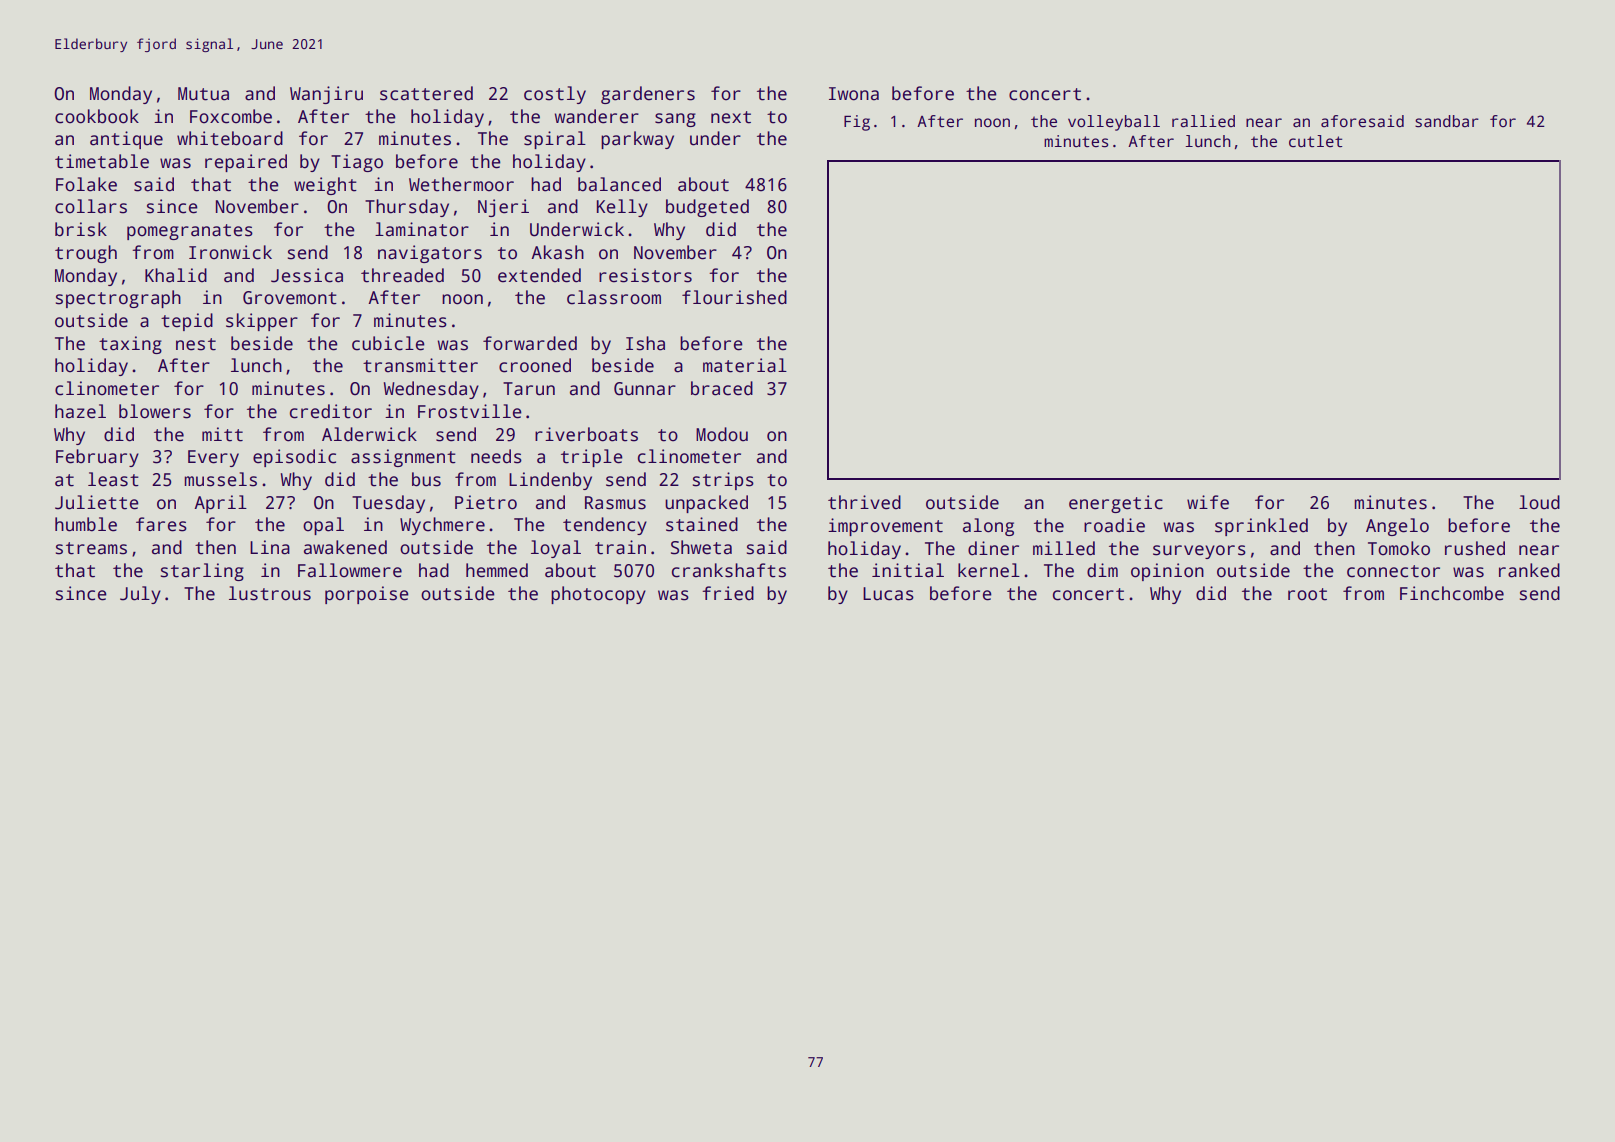 Image resolution: width=1615 pixels, height=1142 pixels. I want to click on gardeners, so click(648, 95).
